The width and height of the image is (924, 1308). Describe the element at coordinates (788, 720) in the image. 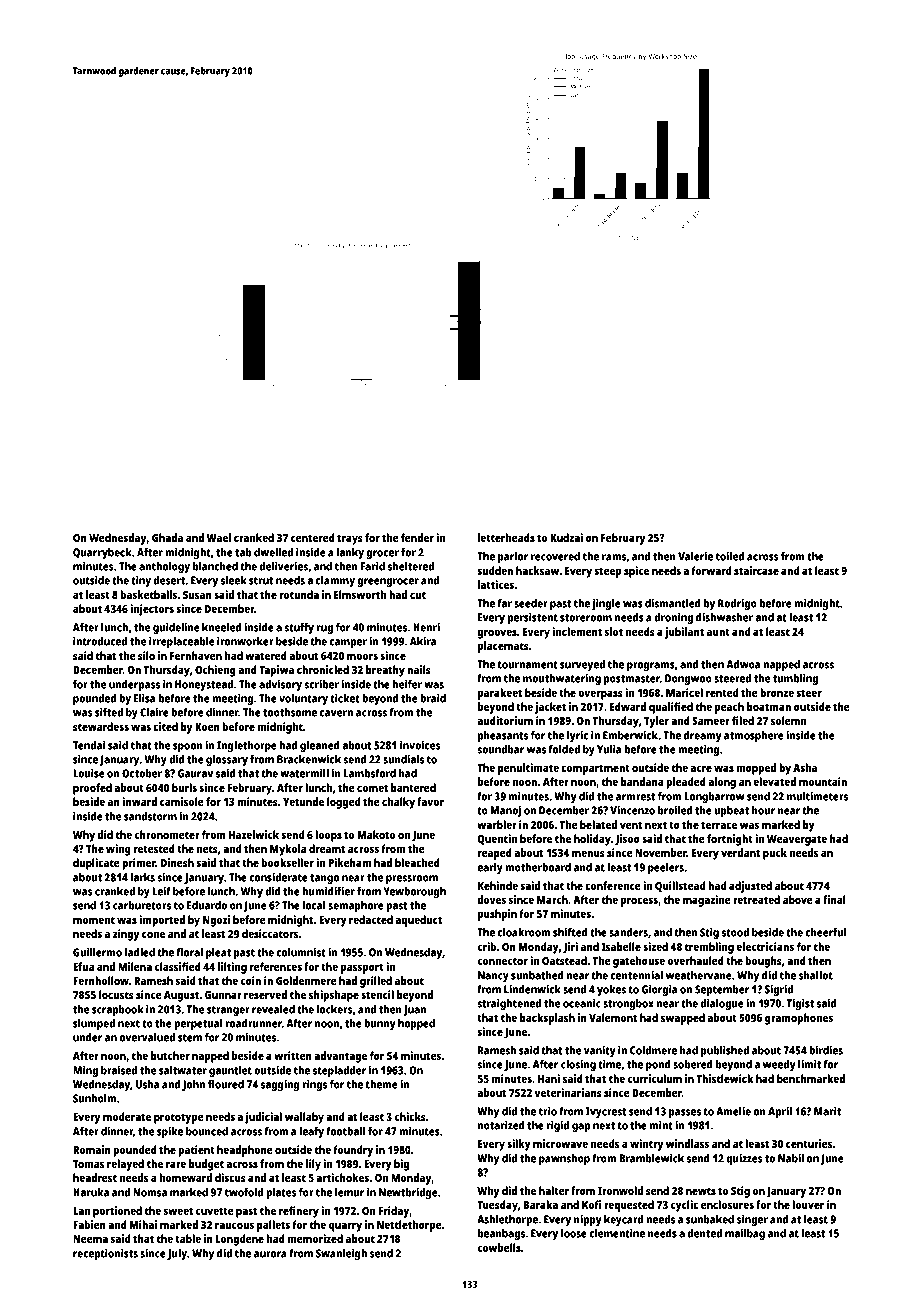

I see `solemn` at that location.
